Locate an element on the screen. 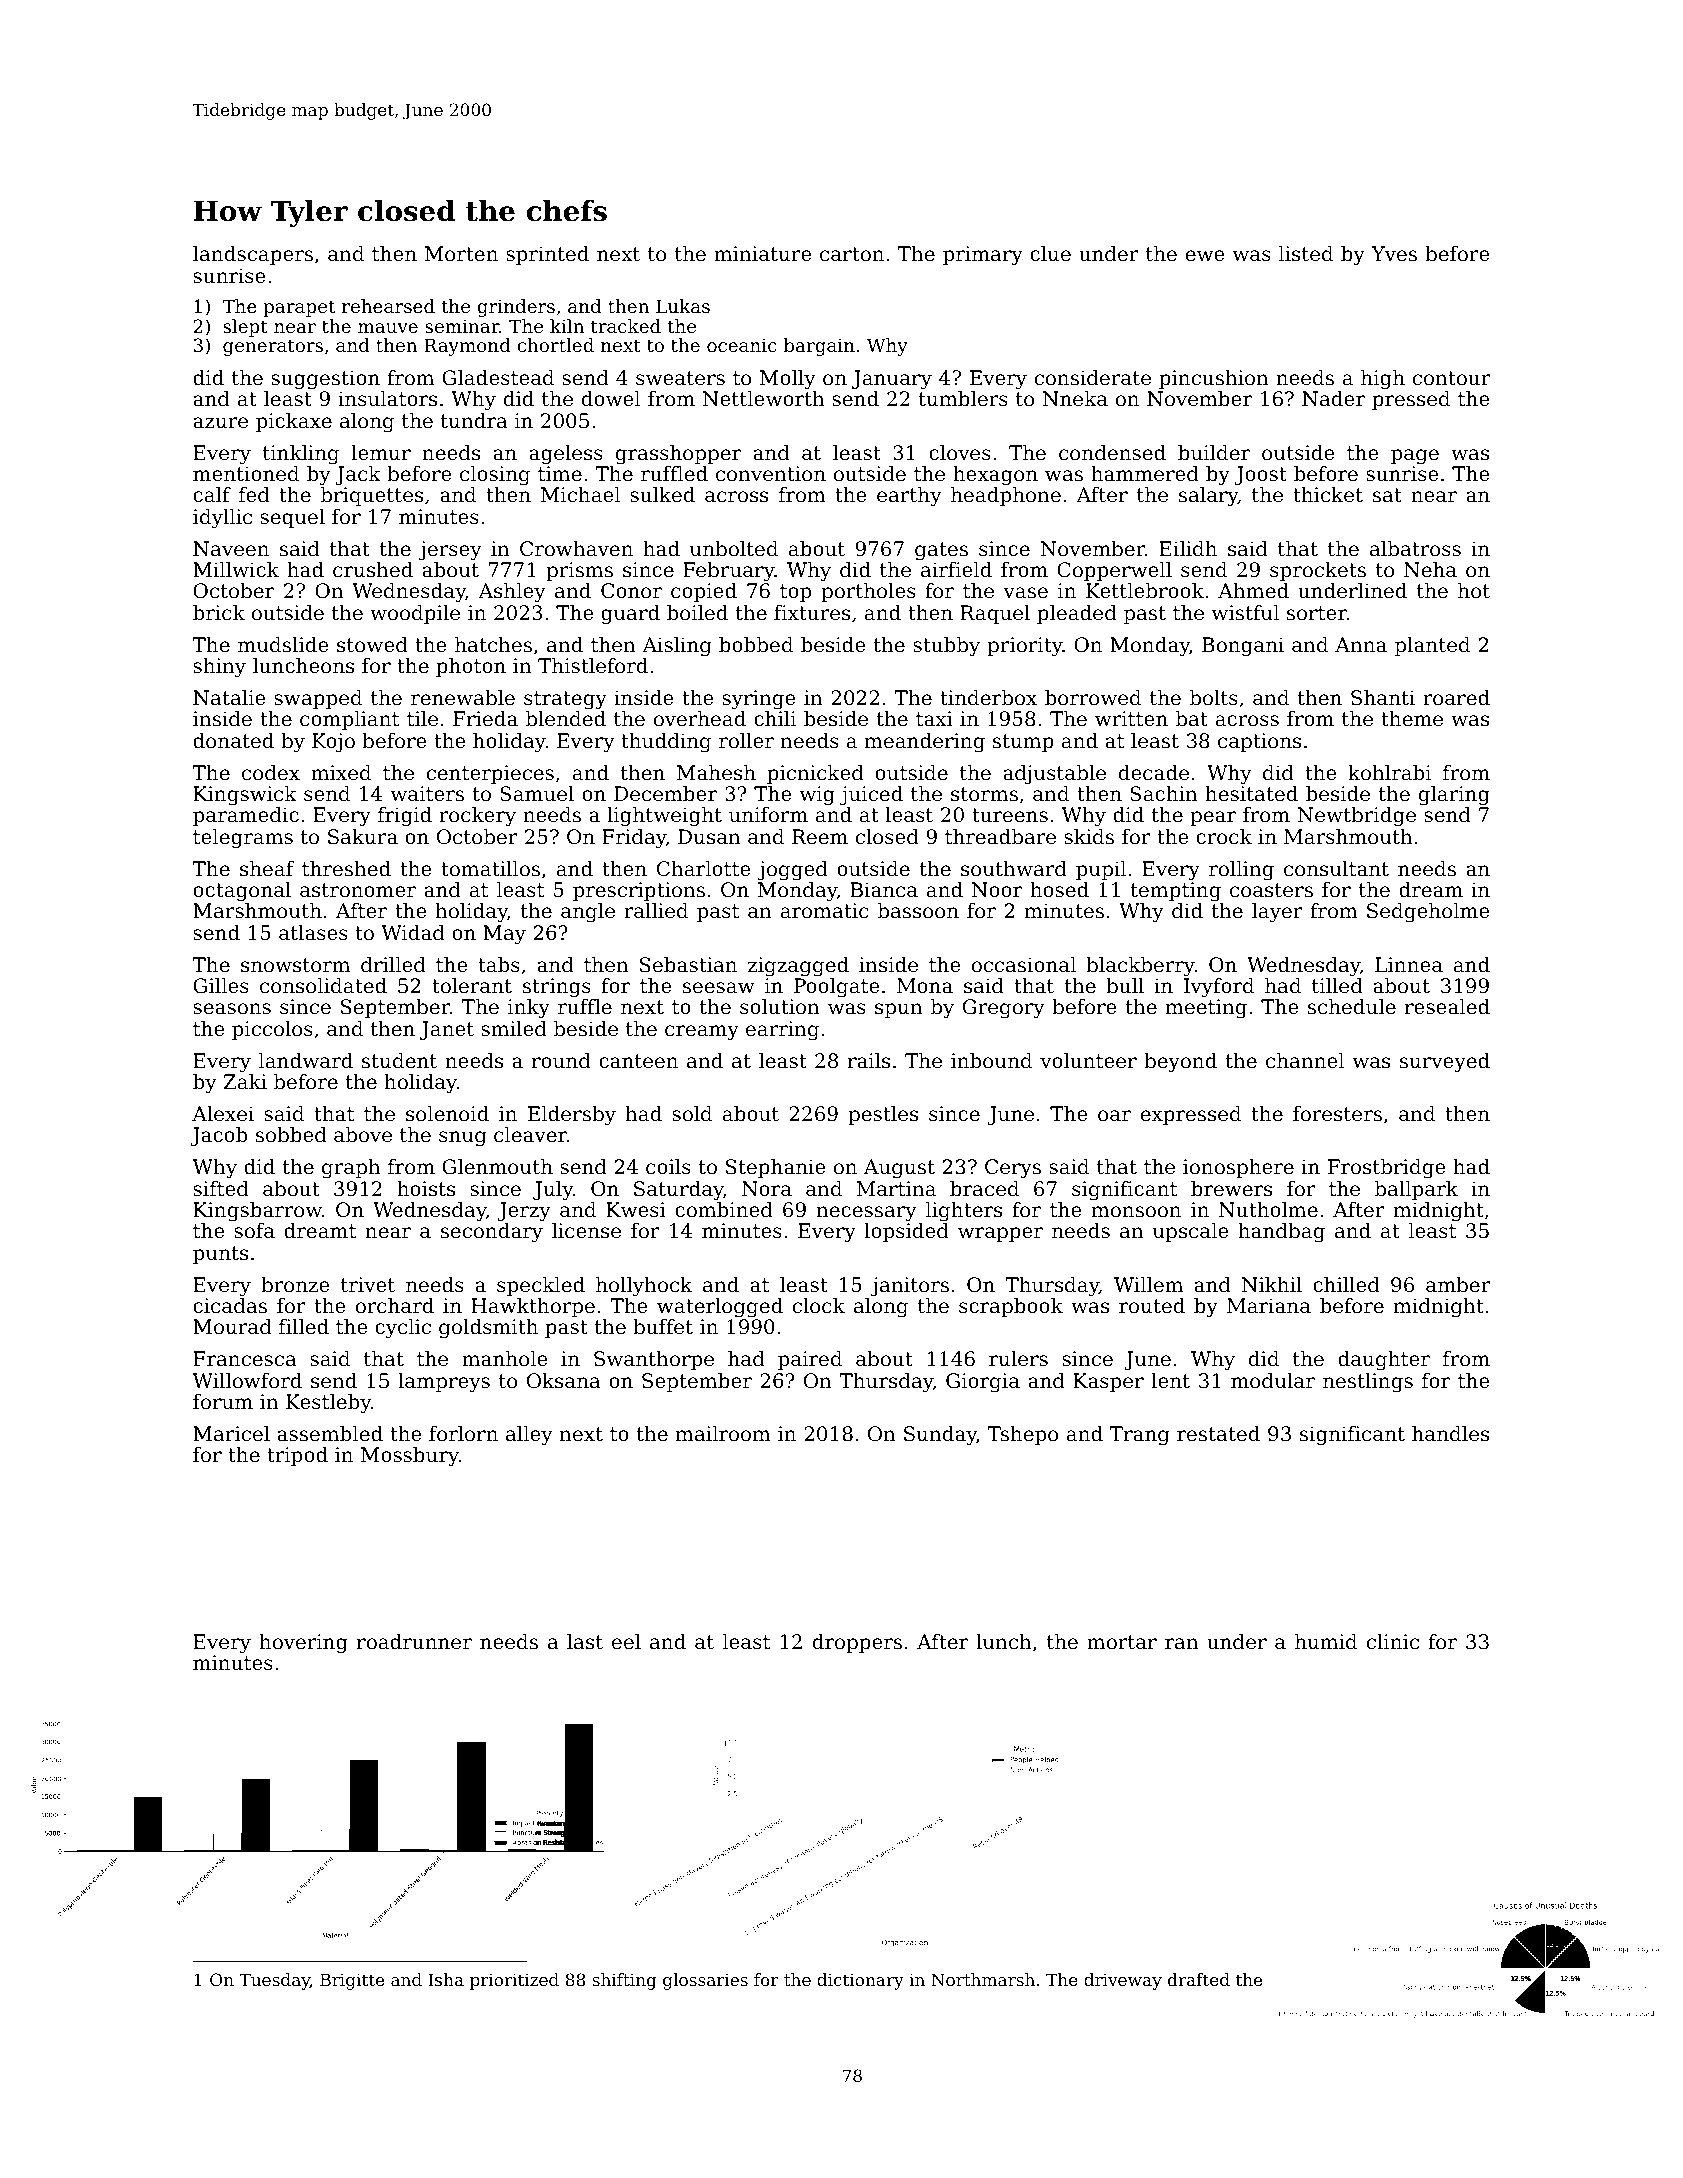 Image resolution: width=1683 pixels, height=2178 pixels. Yves is located at coordinates (1394, 253).
